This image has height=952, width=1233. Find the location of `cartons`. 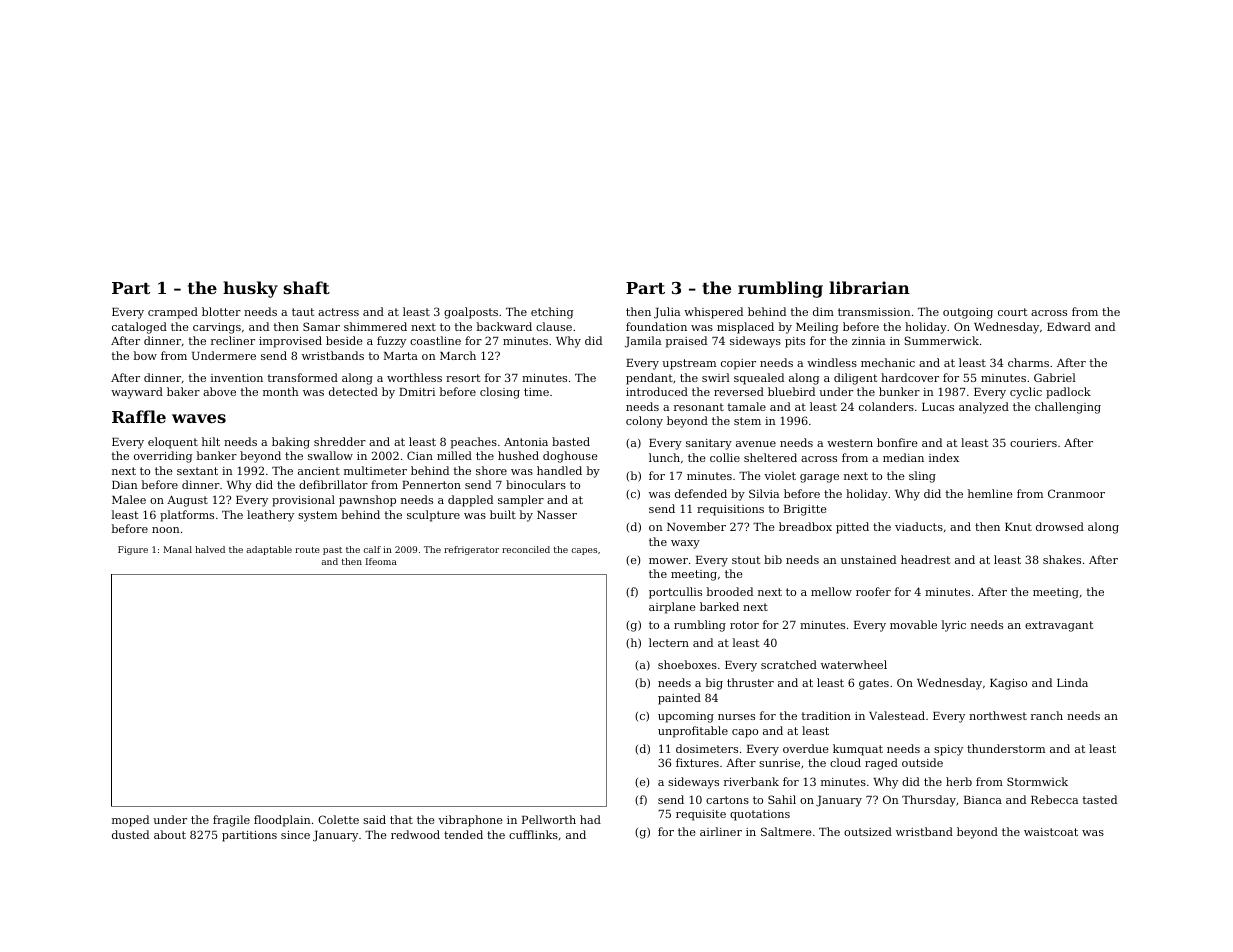

cartons is located at coordinates (727, 800).
